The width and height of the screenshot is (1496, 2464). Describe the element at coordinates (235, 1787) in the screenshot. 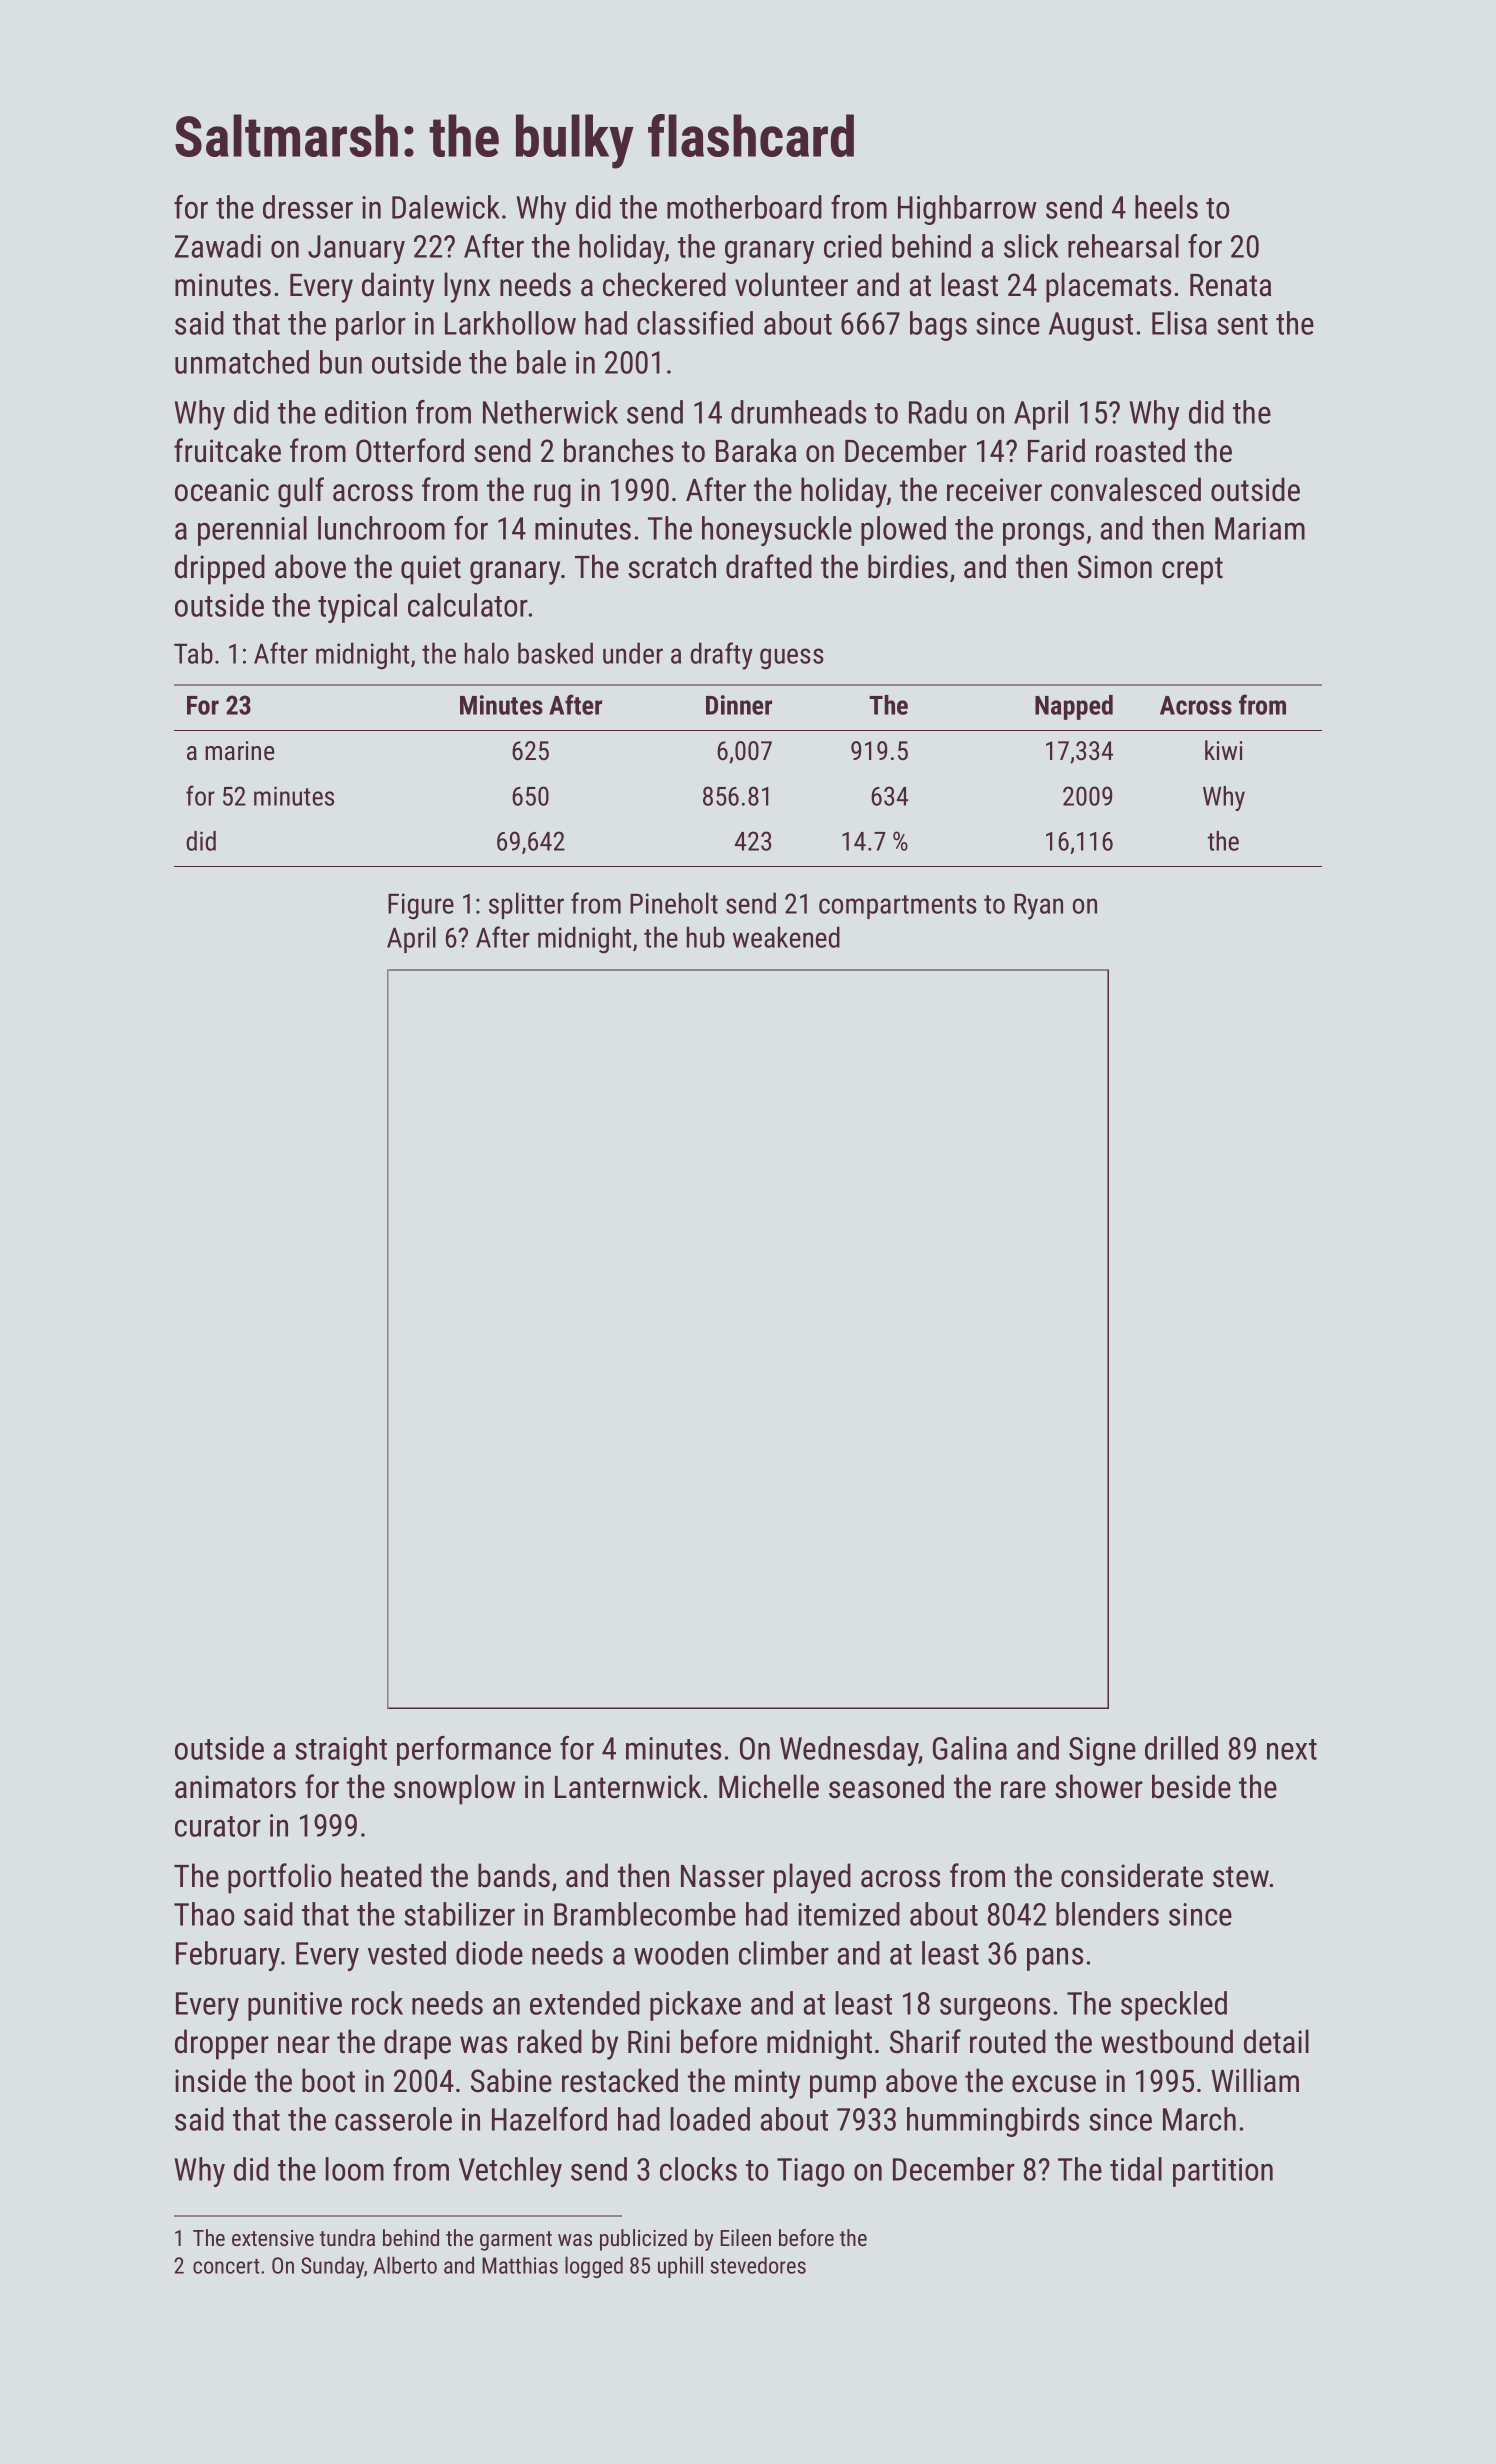

I see `animators` at that location.
